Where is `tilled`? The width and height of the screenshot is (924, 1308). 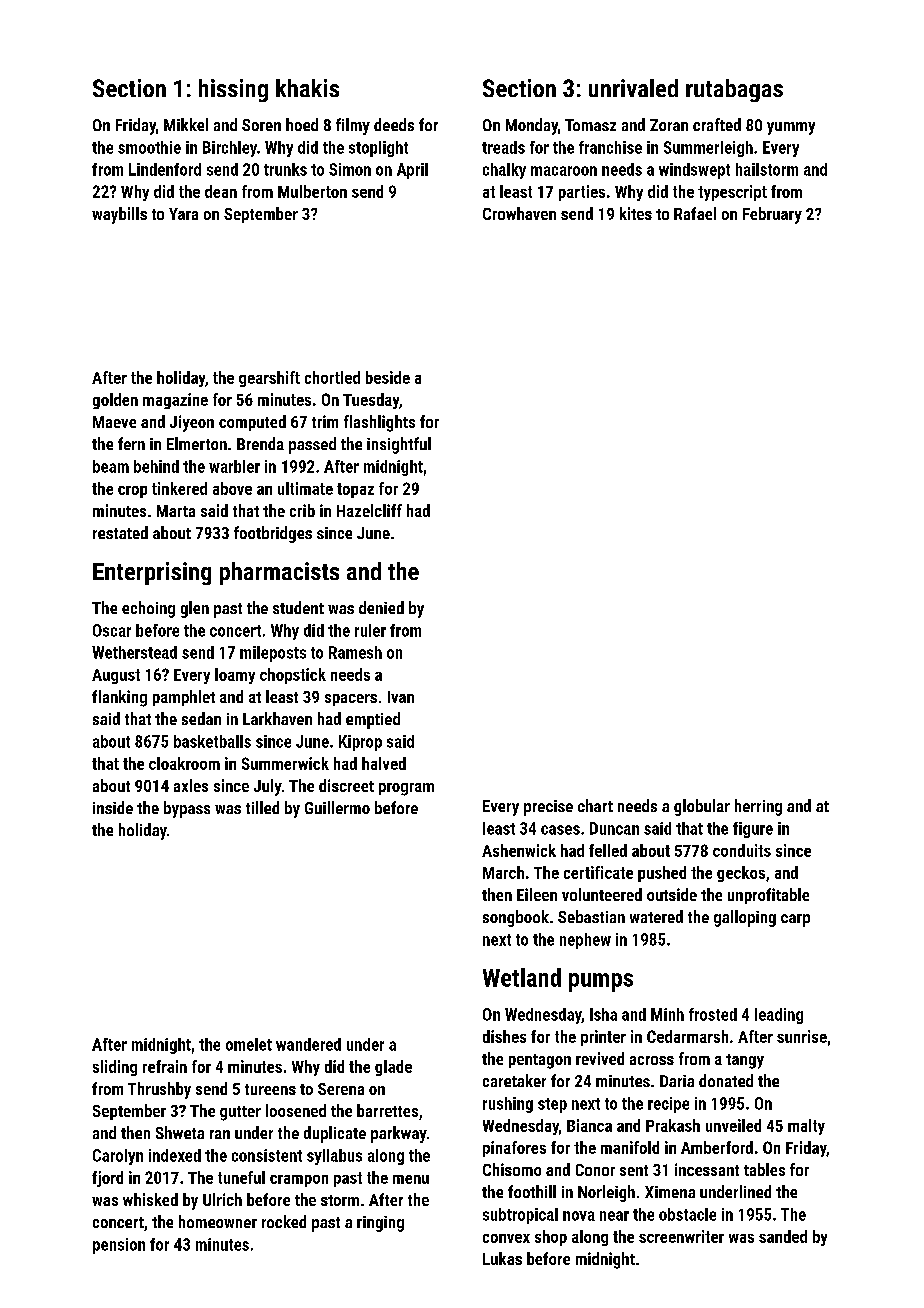 tilled is located at coordinates (262, 807).
